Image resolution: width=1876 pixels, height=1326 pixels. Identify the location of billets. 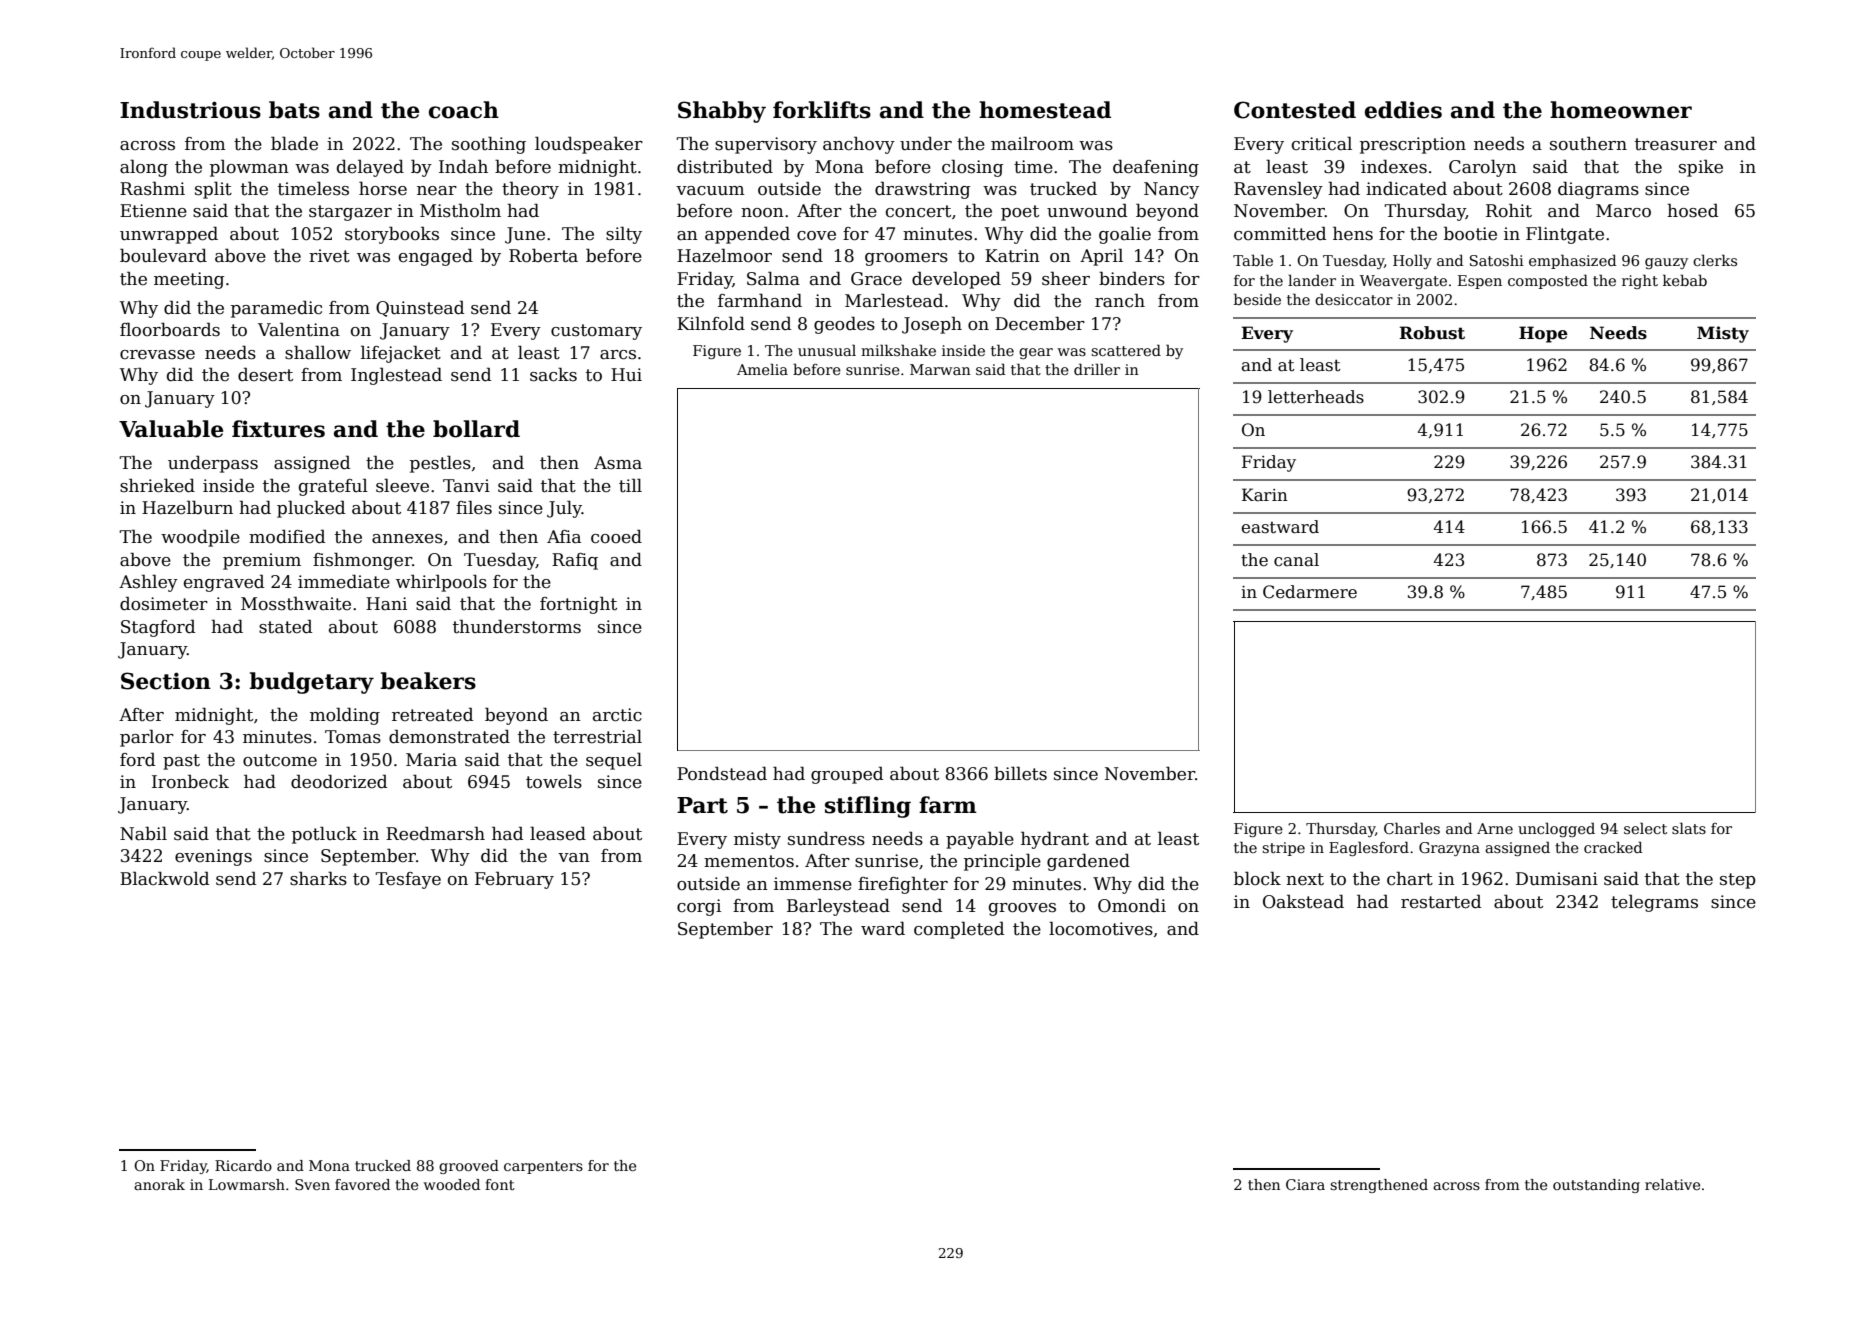
(1020, 773).
